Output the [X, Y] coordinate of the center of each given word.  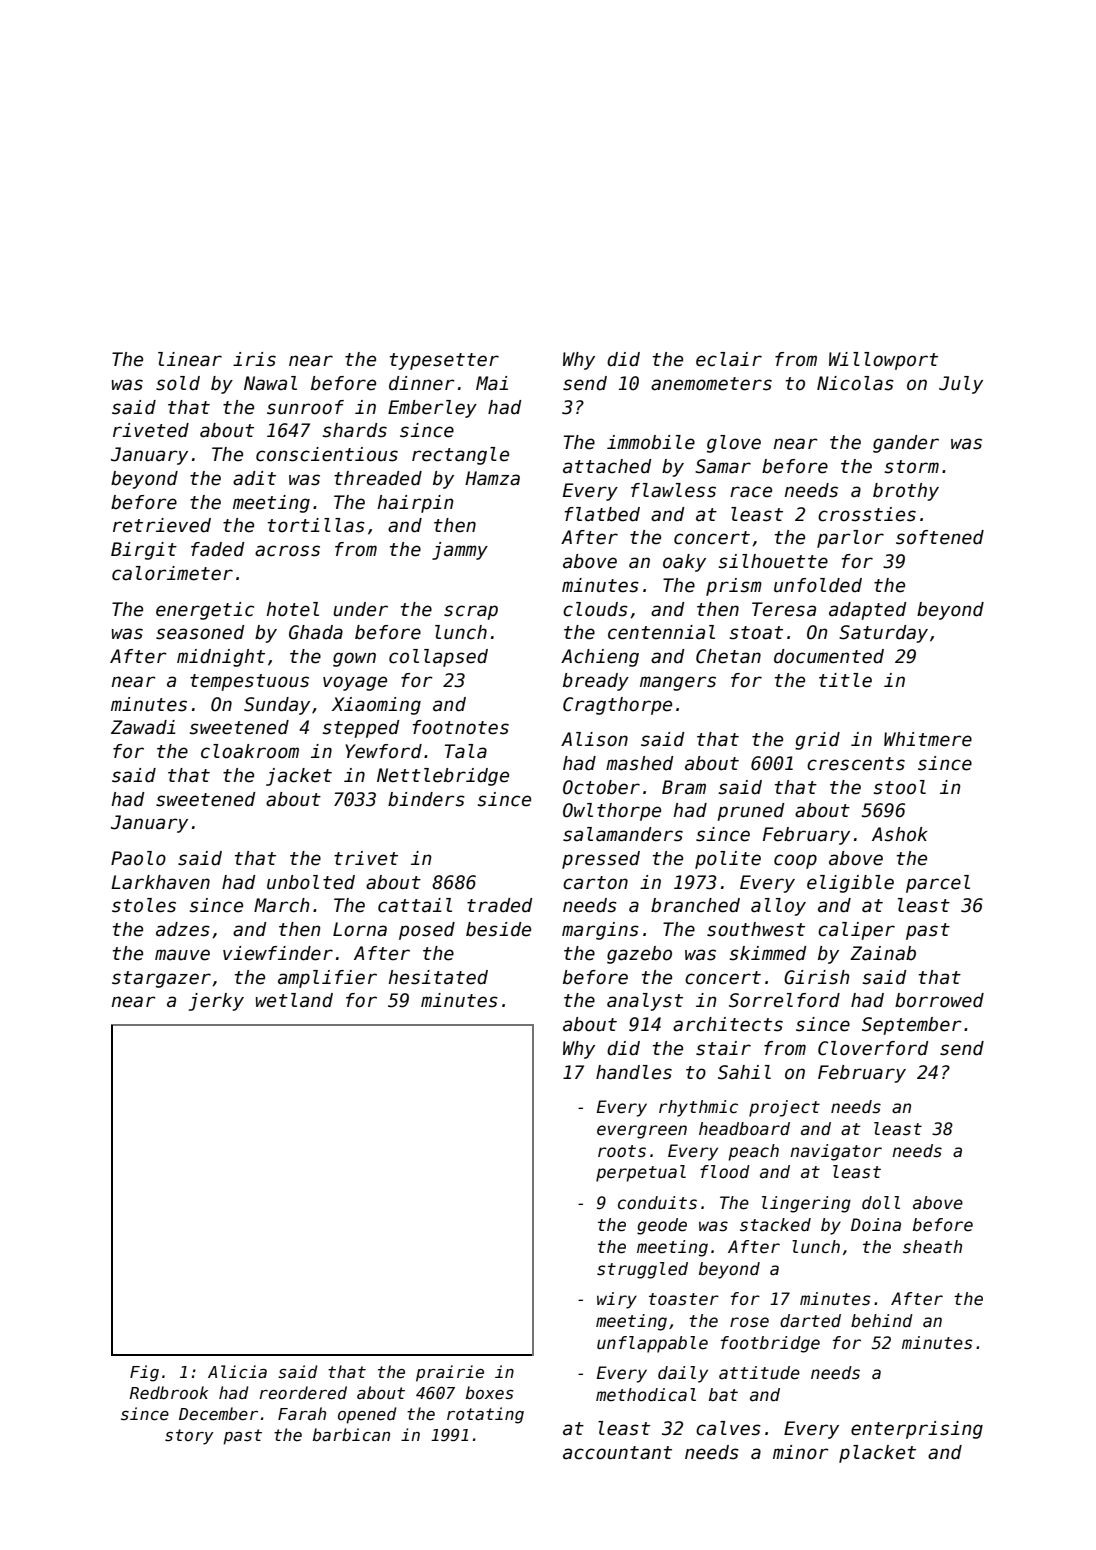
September [912, 1026]
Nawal [270, 383]
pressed [601, 860]
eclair [729, 359]
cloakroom [250, 751]
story [189, 1437]
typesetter [444, 361]
